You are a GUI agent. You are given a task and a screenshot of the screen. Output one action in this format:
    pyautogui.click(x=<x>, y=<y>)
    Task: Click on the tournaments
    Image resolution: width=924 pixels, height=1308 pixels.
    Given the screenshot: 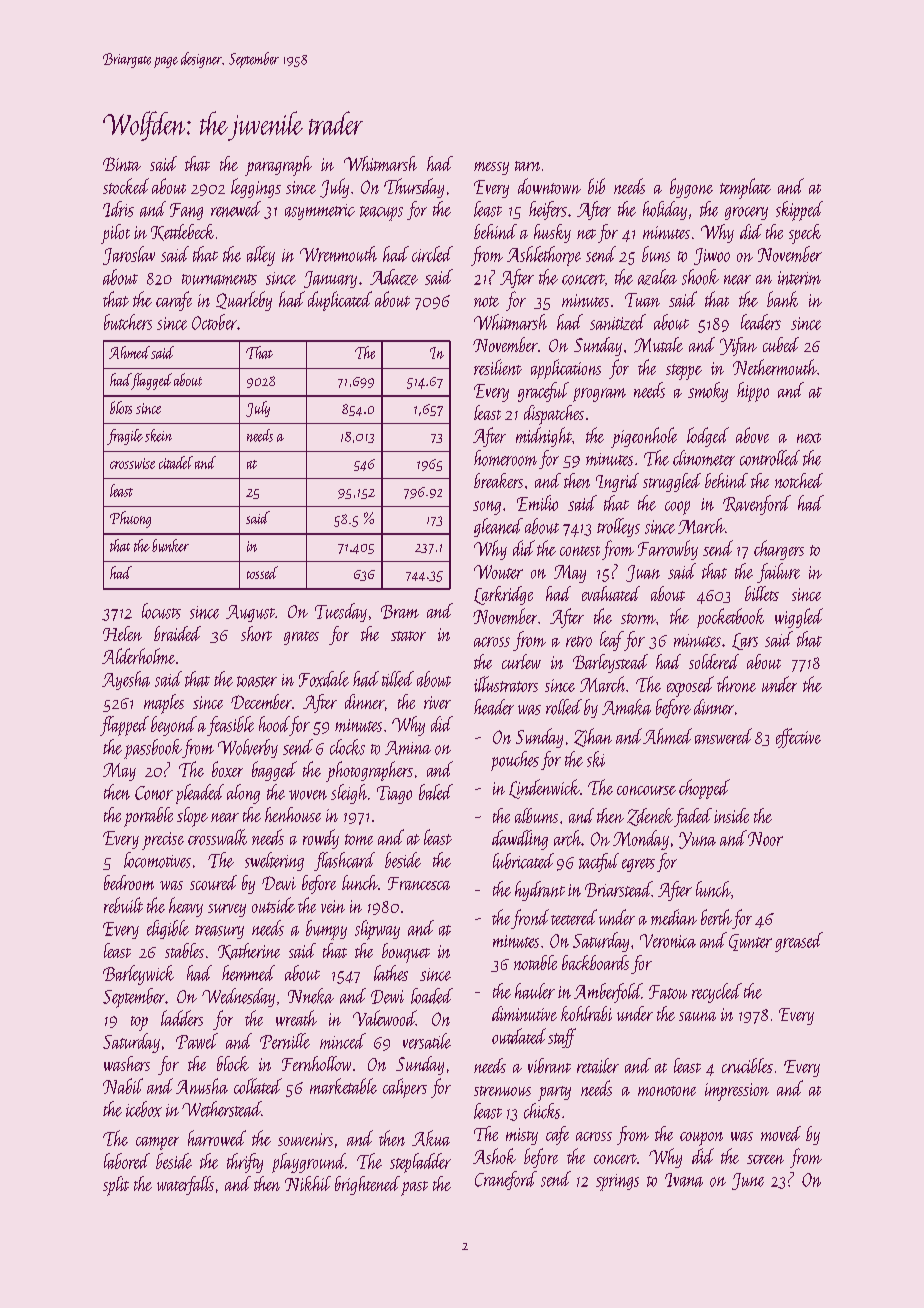 What is the action you would take?
    pyautogui.click(x=219, y=279)
